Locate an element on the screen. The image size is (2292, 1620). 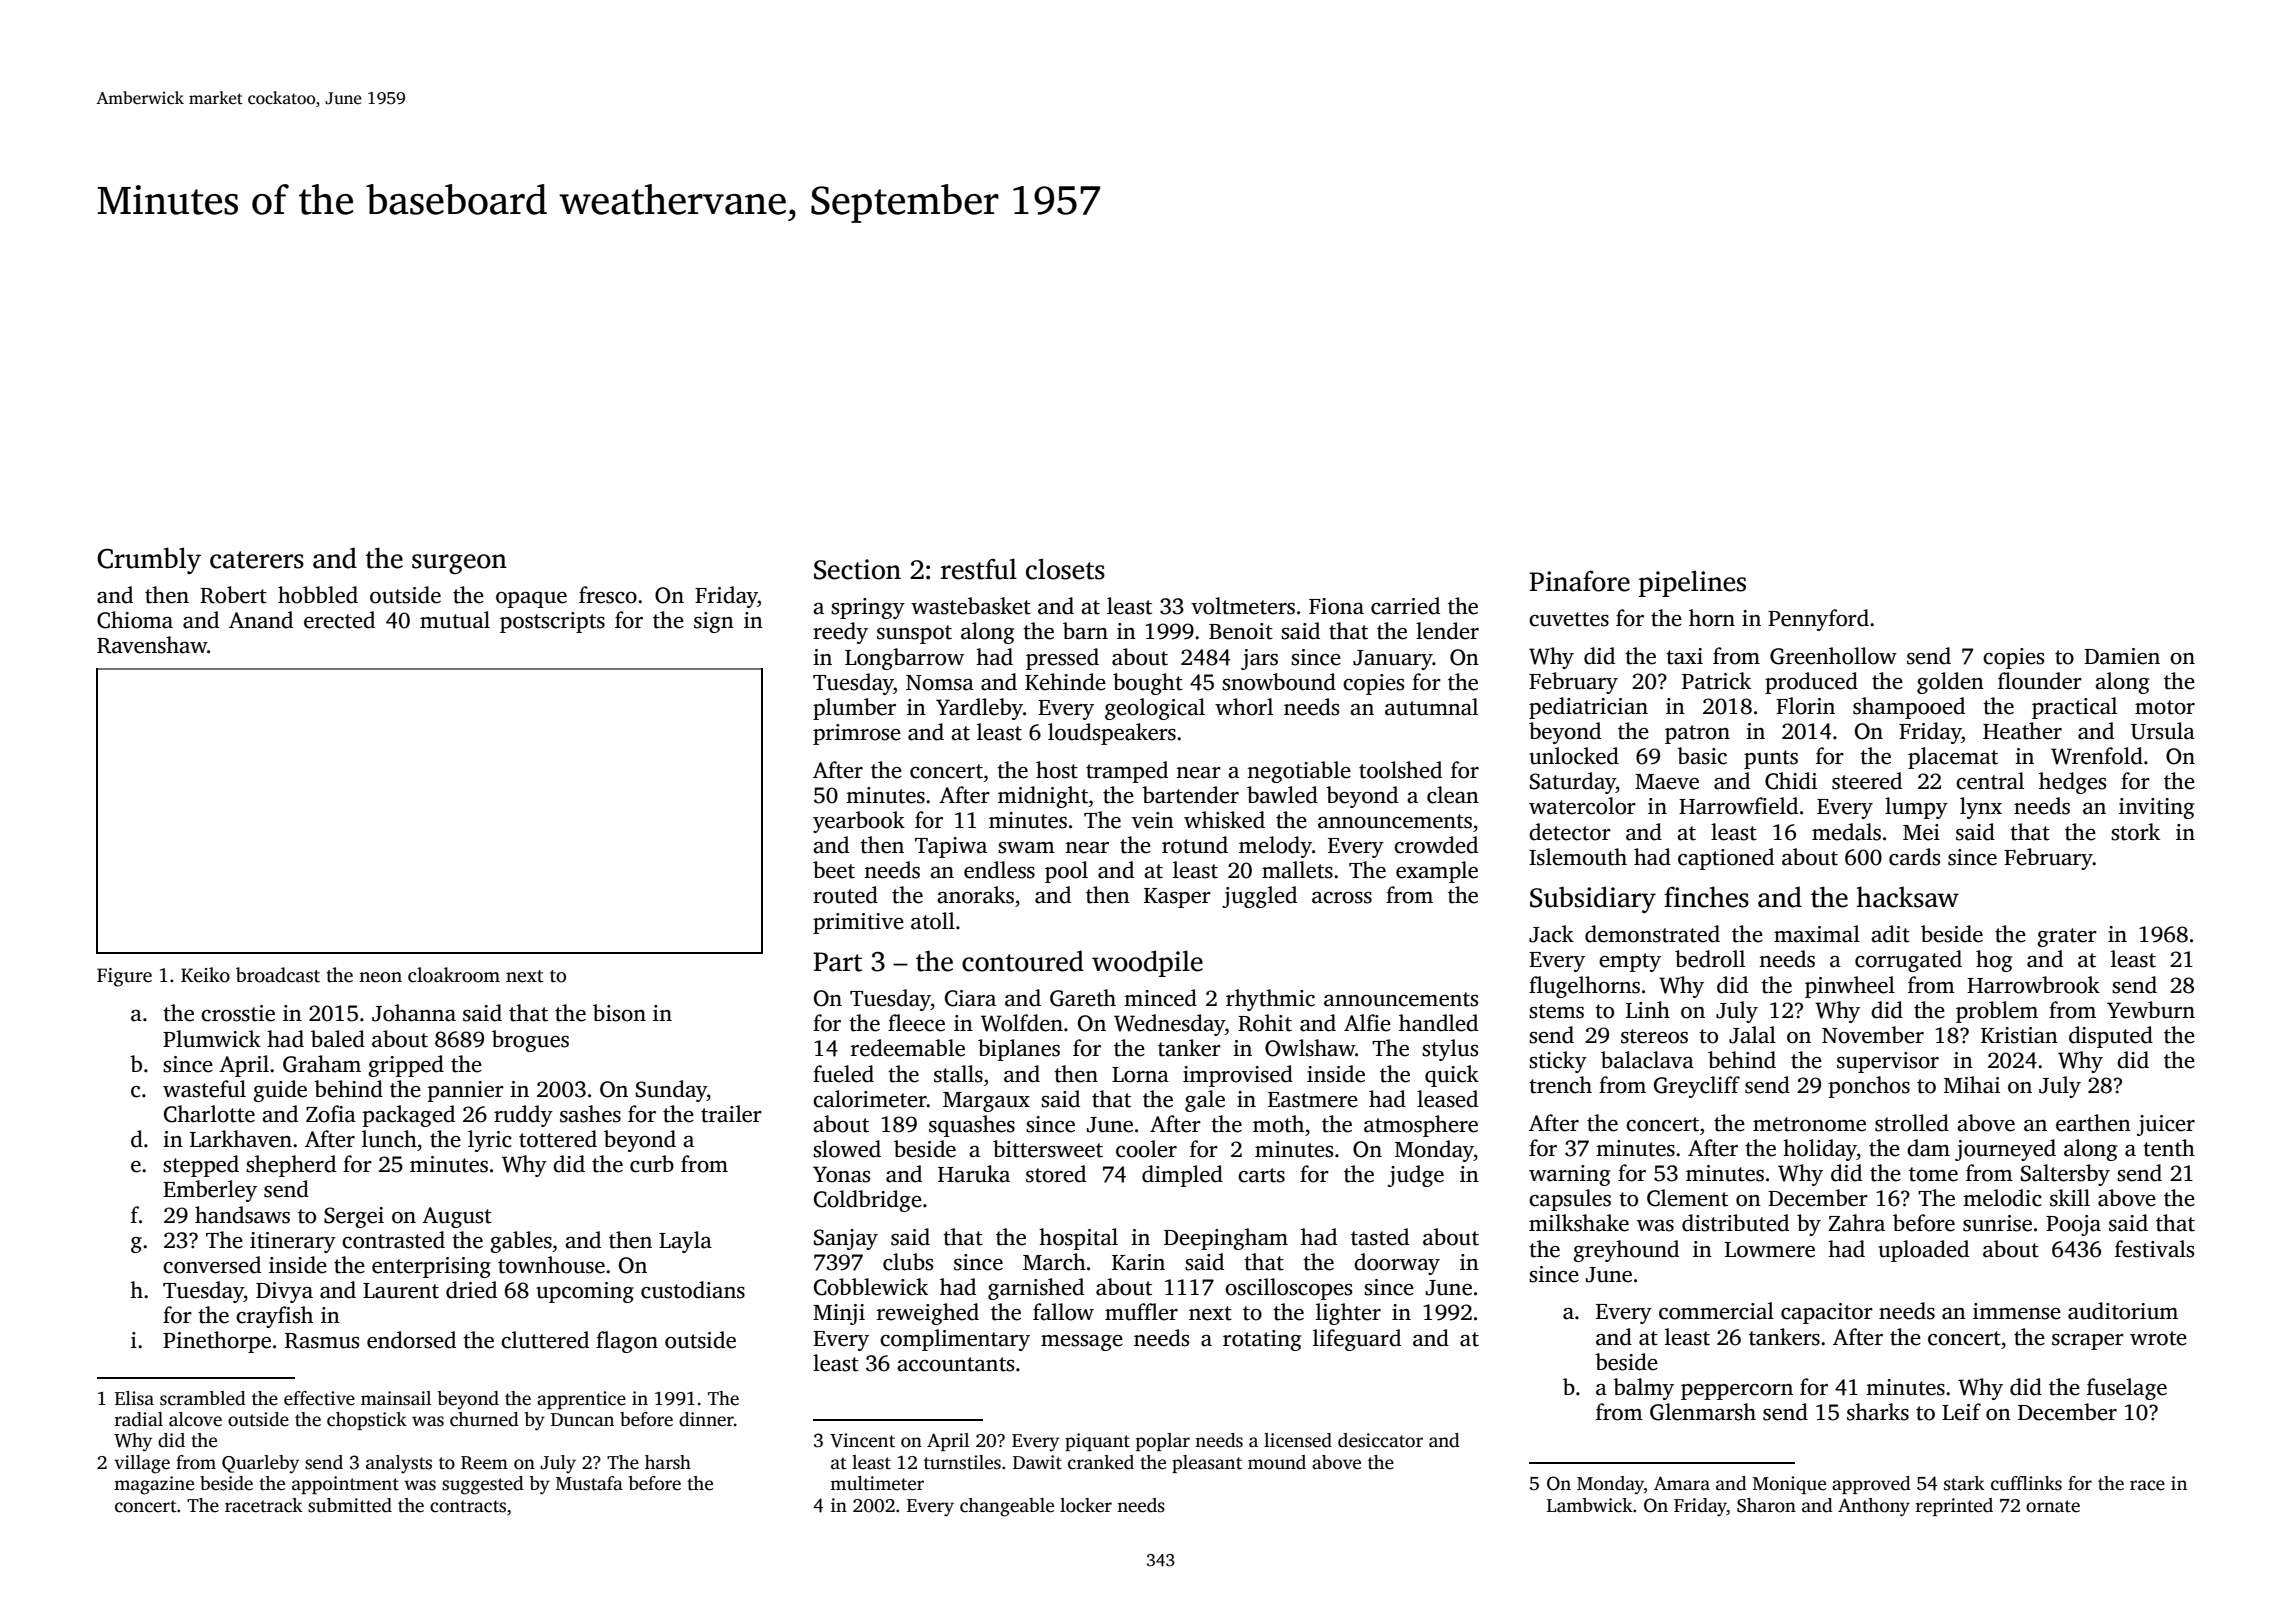
Damien is located at coordinates (2122, 656).
